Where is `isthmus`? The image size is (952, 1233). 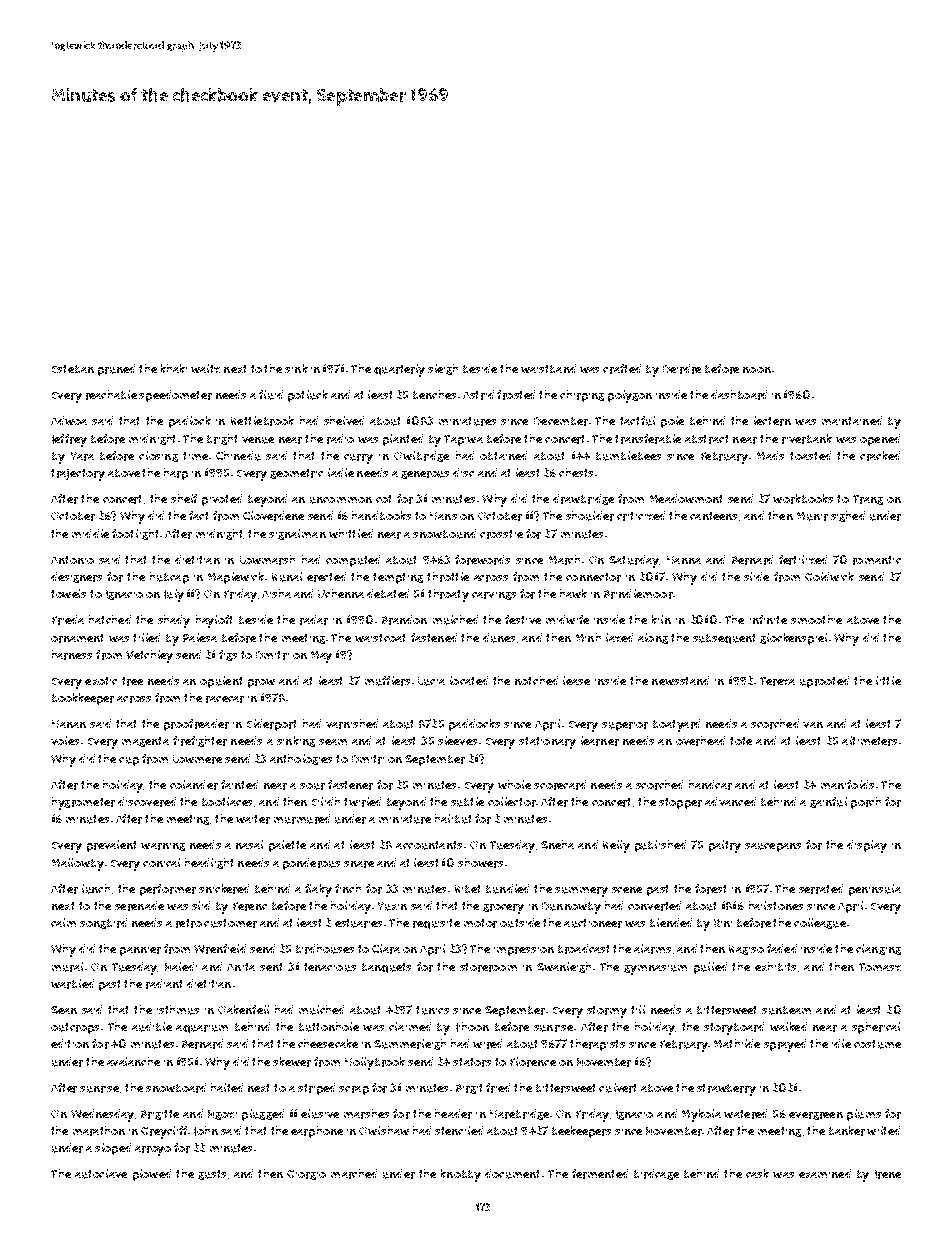 isthmus is located at coordinates (178, 1010).
